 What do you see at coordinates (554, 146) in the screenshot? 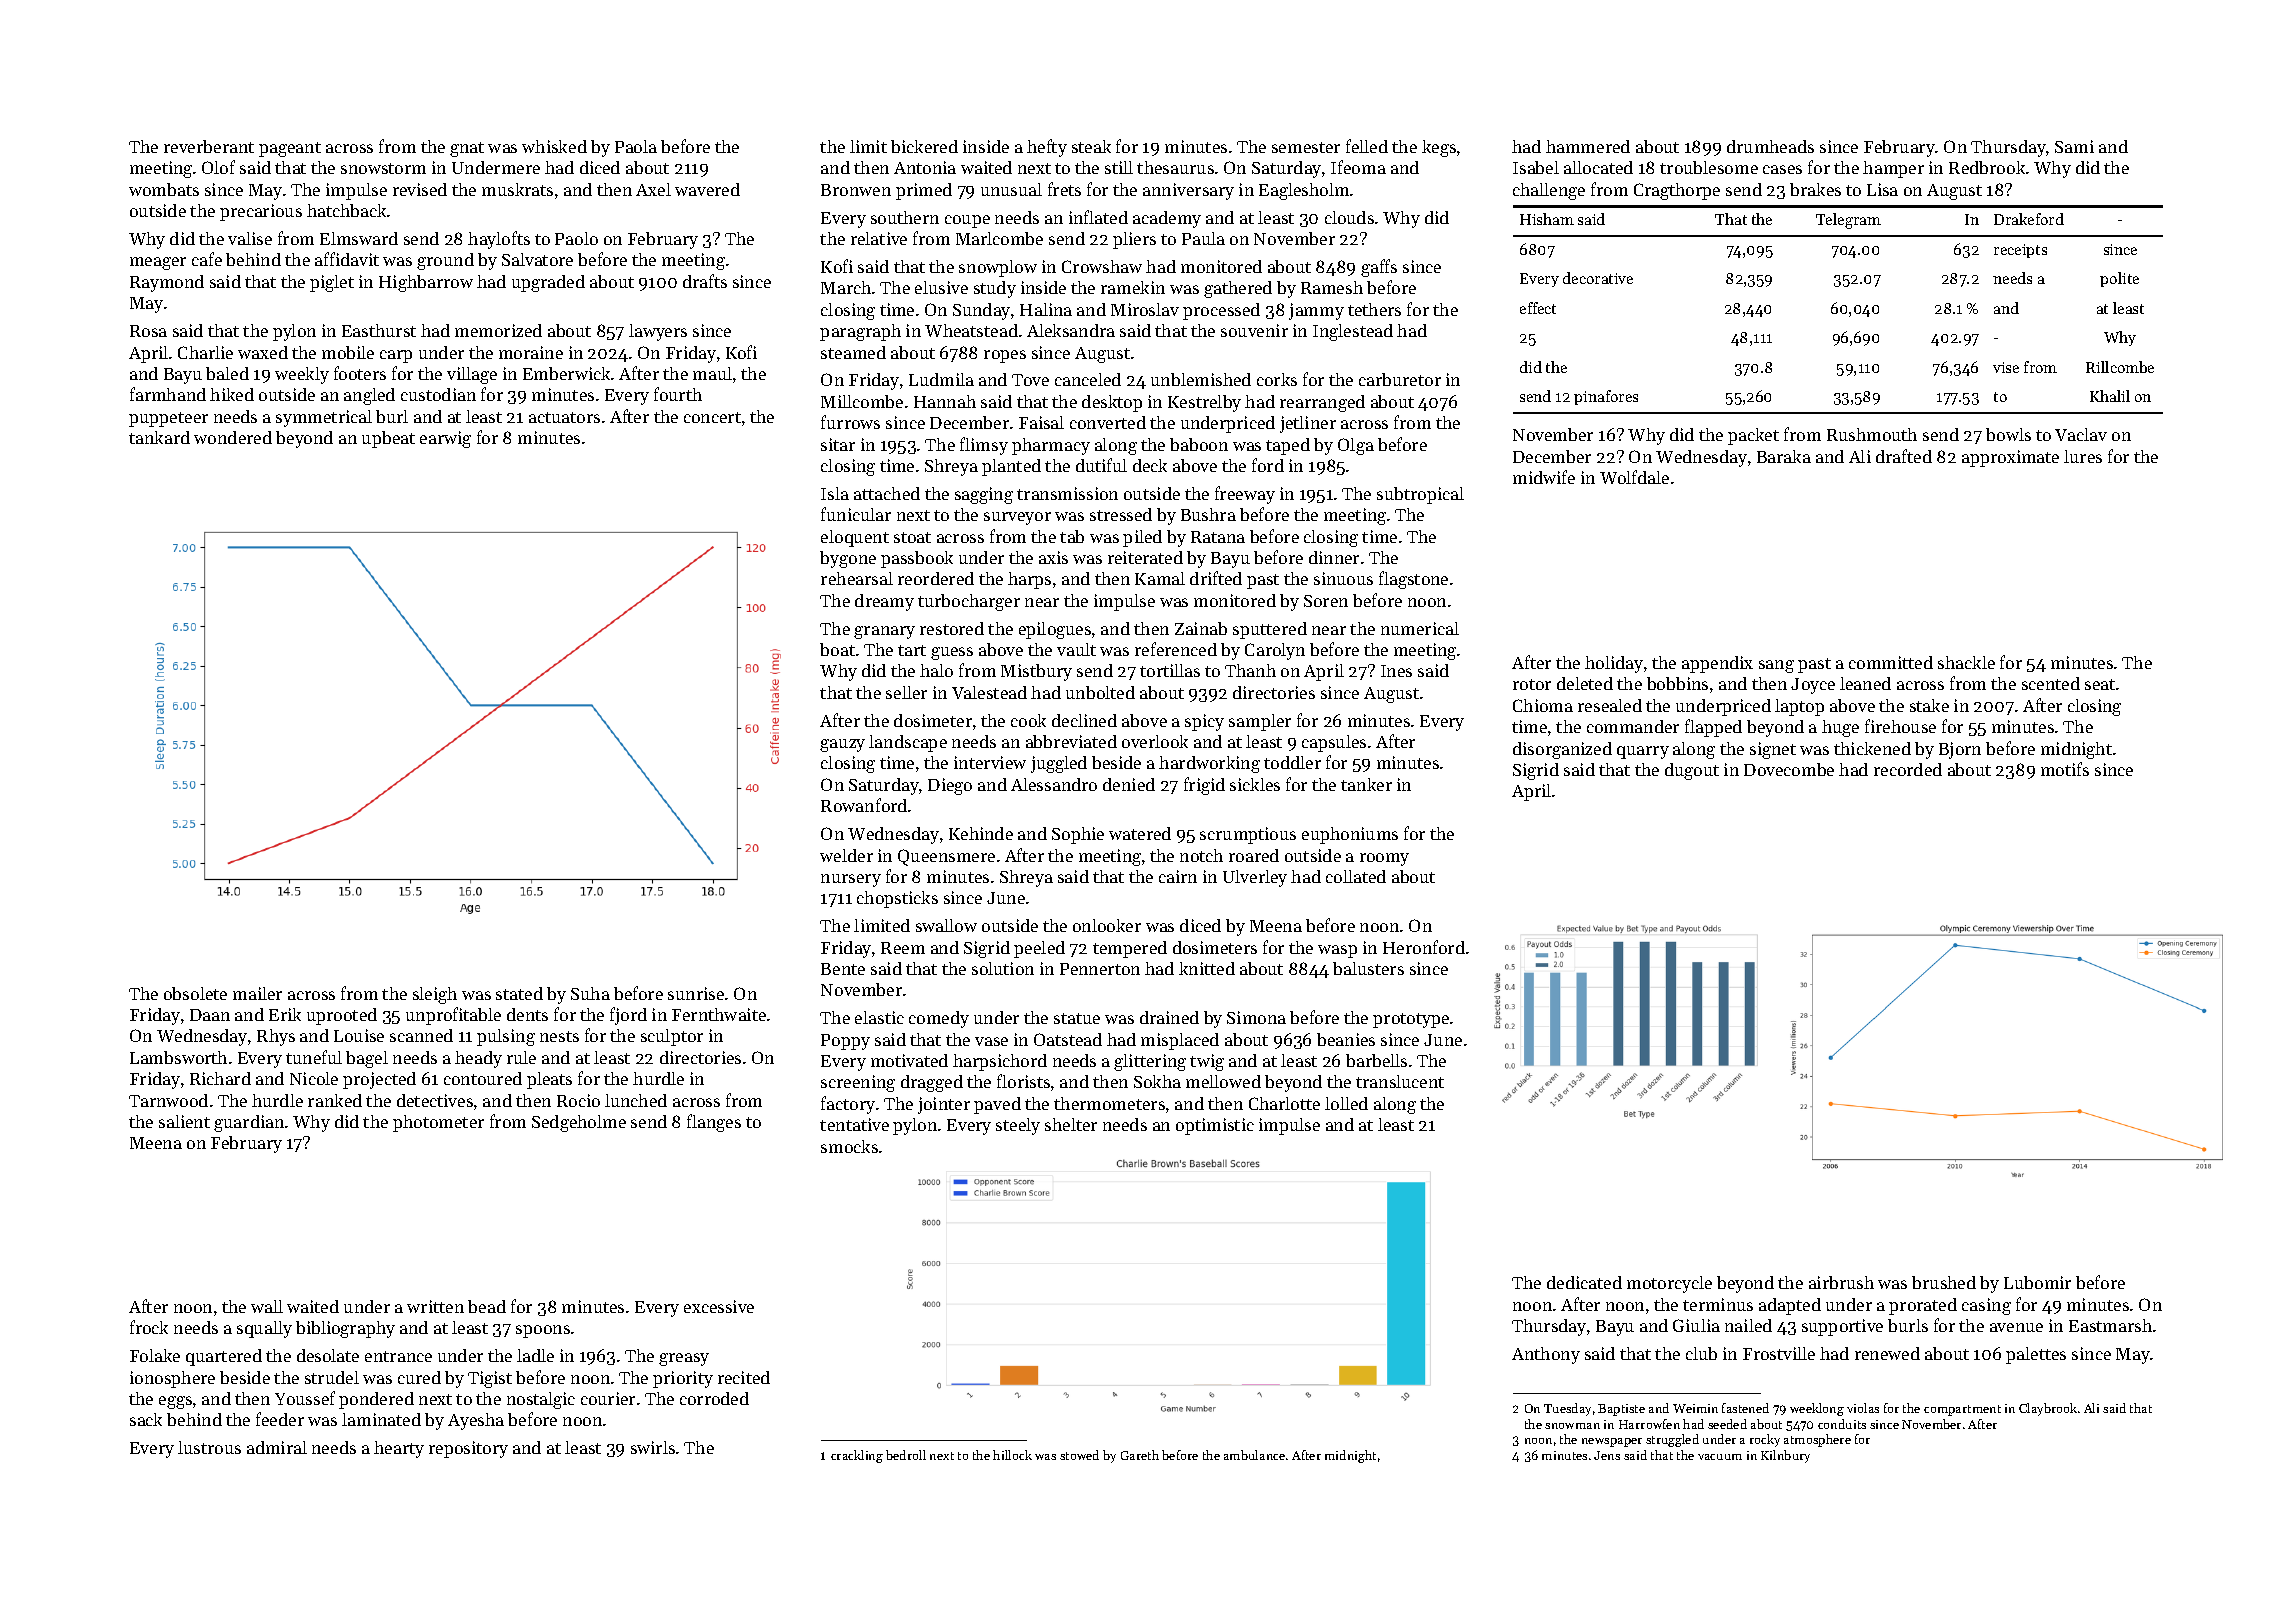
I see `whisked` at bounding box center [554, 146].
